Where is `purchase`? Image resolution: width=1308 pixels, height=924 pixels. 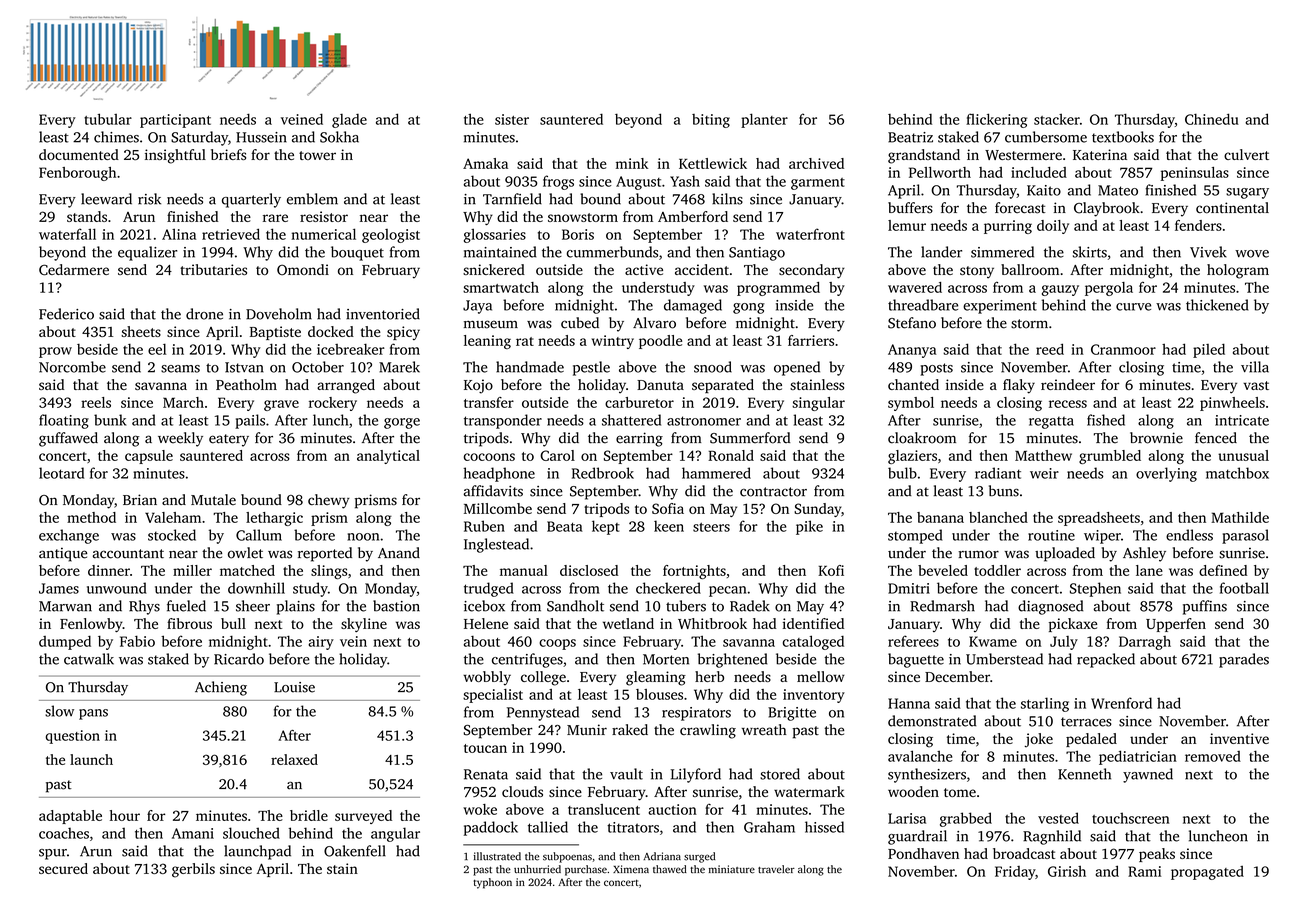
purchase is located at coordinates (586, 870).
